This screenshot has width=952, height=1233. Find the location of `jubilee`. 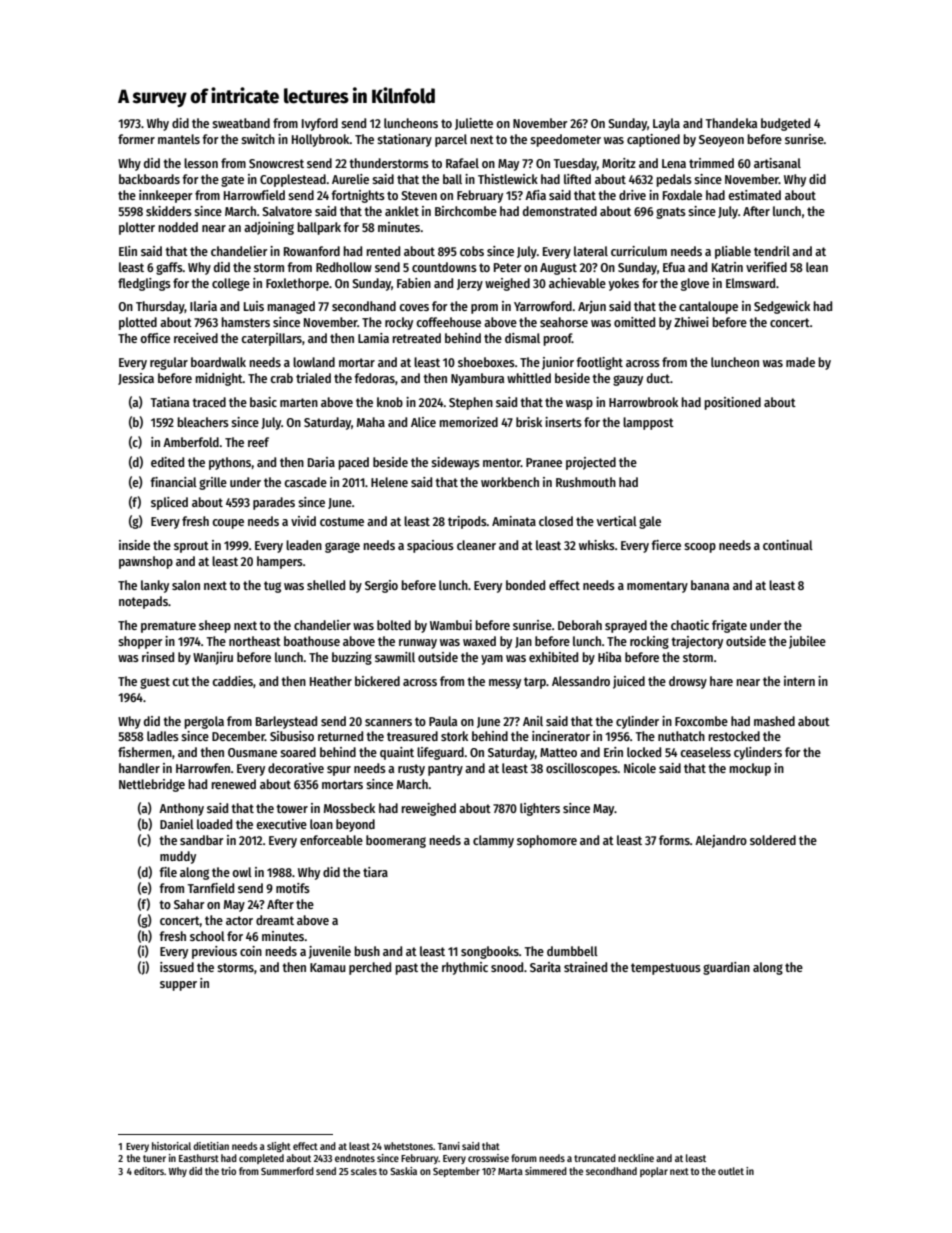

jubilee is located at coordinates (807, 642).
